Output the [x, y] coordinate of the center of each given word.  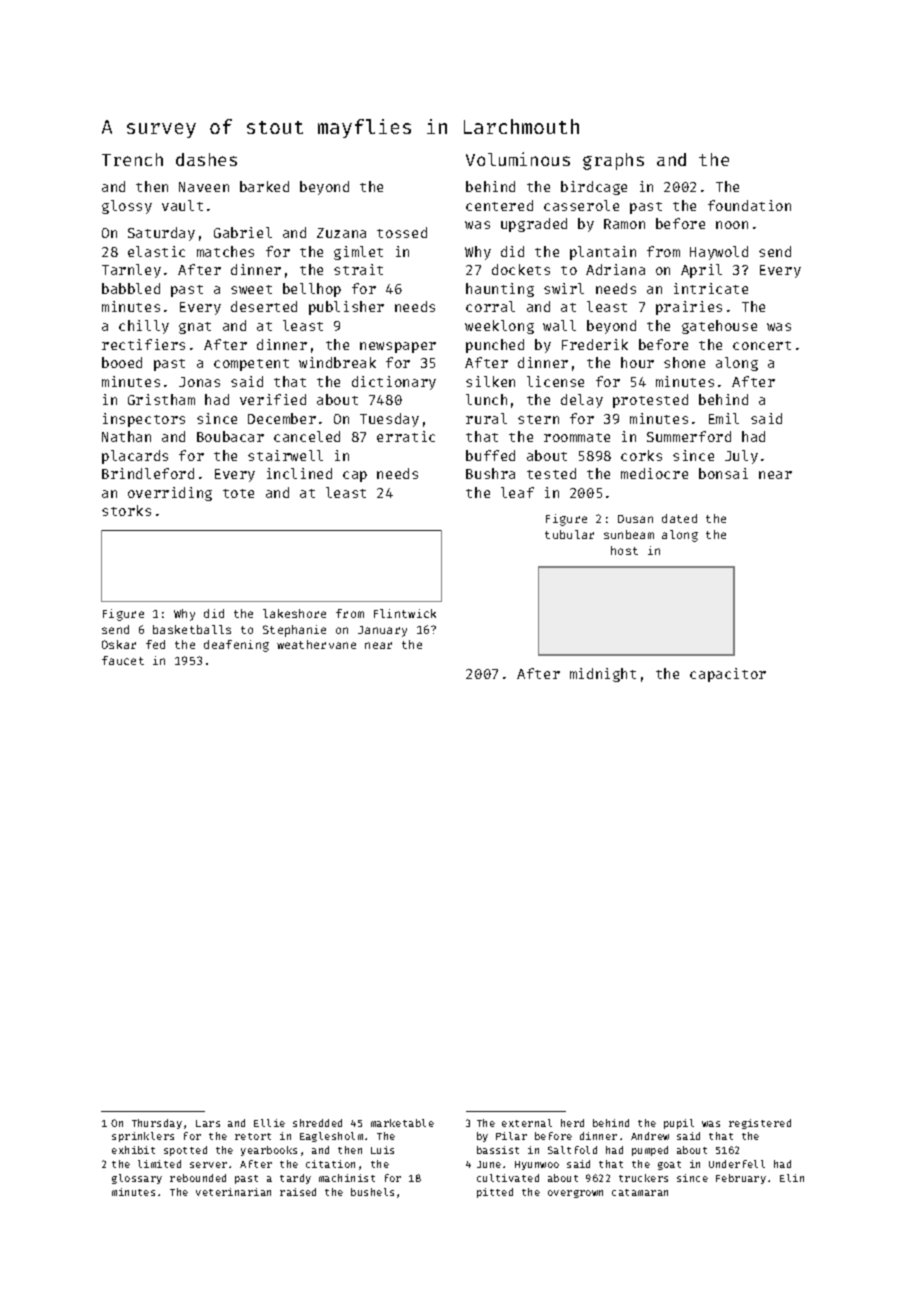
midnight [603, 675]
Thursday [157, 1124]
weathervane [316, 644]
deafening [236, 646]
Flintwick [405, 613]
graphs [613, 161]
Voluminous [518, 159]
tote [238, 493]
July [741, 457]
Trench [132, 159]
